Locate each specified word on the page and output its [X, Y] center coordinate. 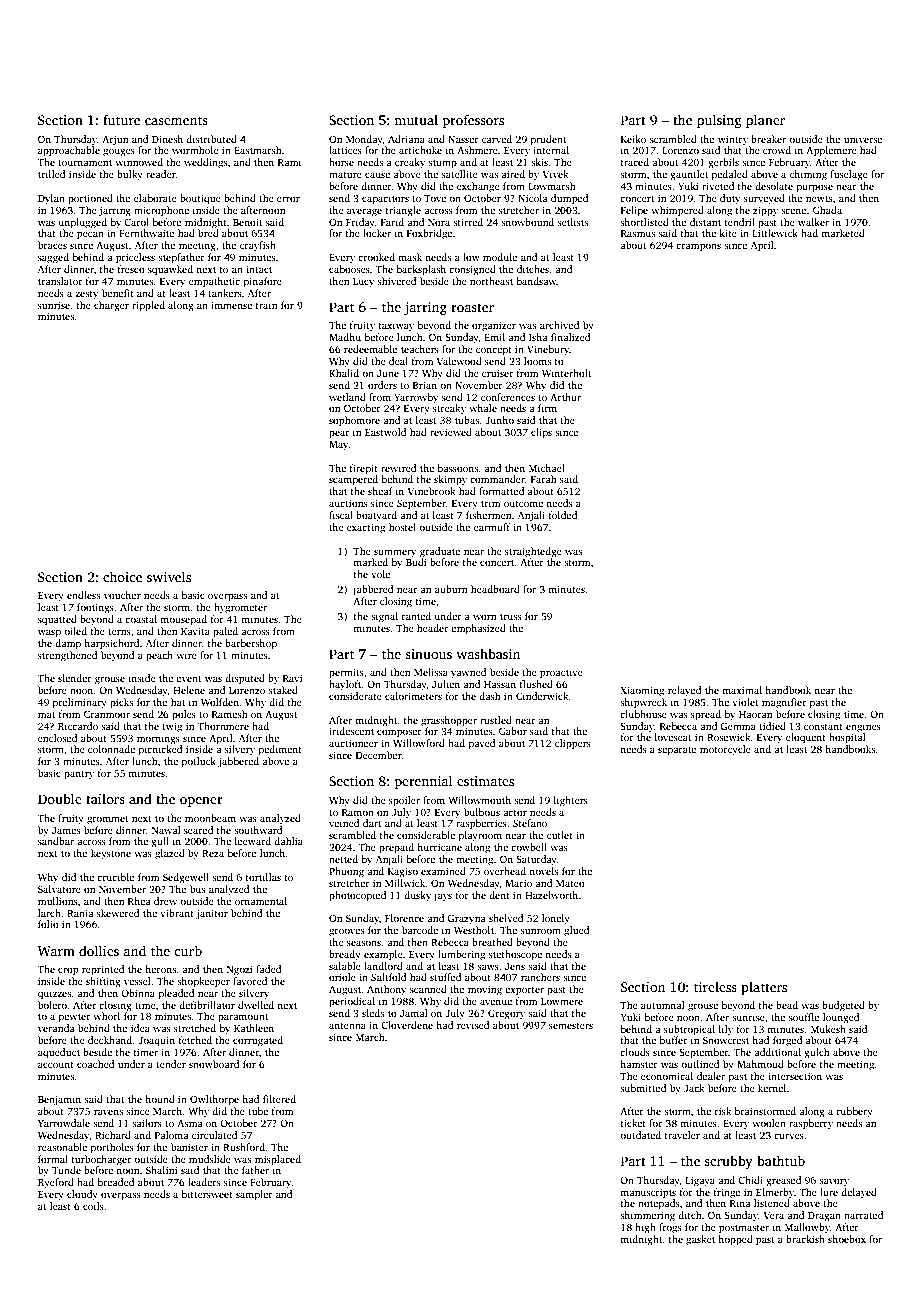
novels [543, 871]
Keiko [633, 139]
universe [863, 139]
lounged [841, 1018]
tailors [105, 798]
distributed [211, 139]
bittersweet [207, 1194]
